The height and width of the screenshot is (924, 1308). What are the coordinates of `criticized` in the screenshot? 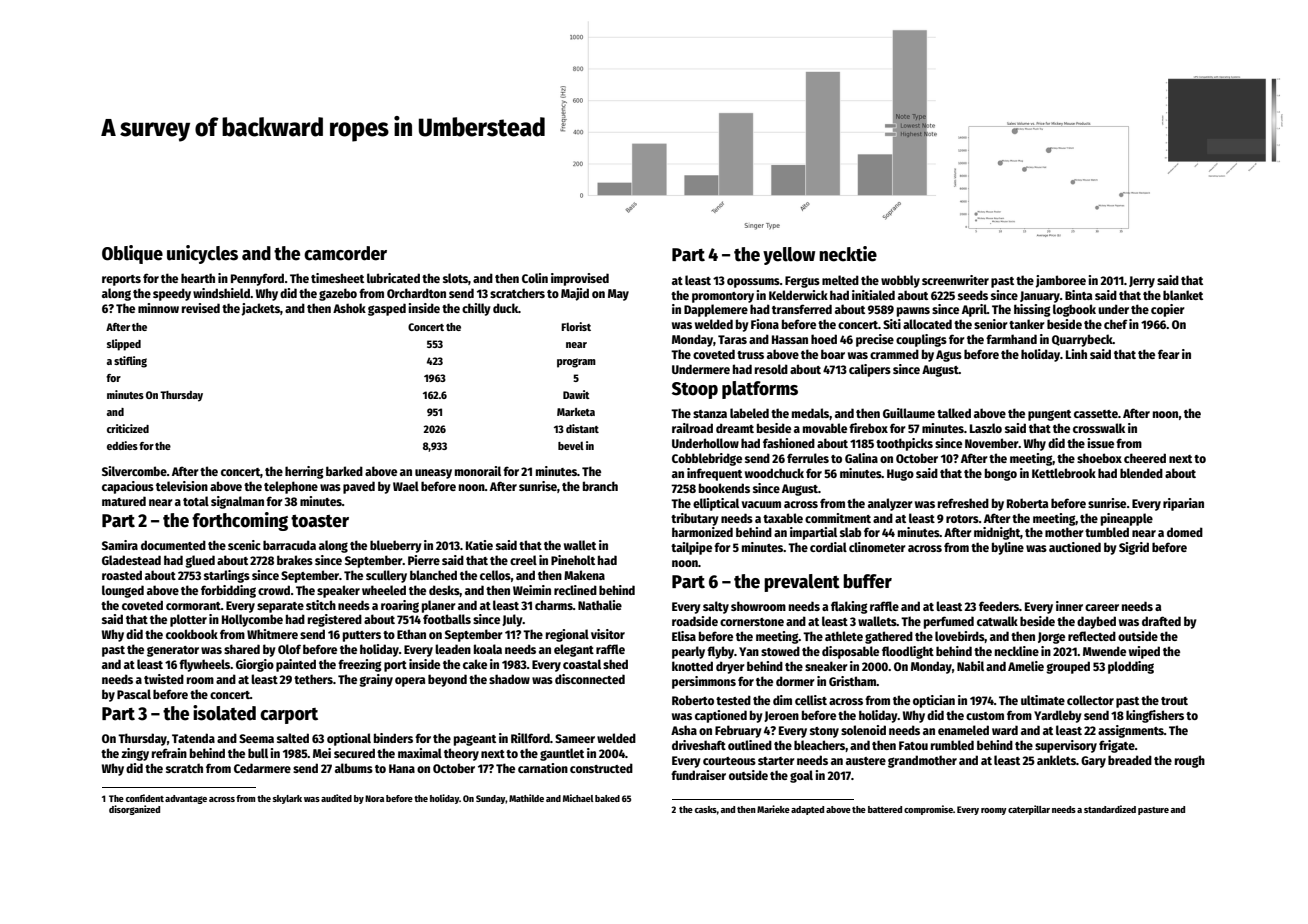 It's located at (128, 428).
